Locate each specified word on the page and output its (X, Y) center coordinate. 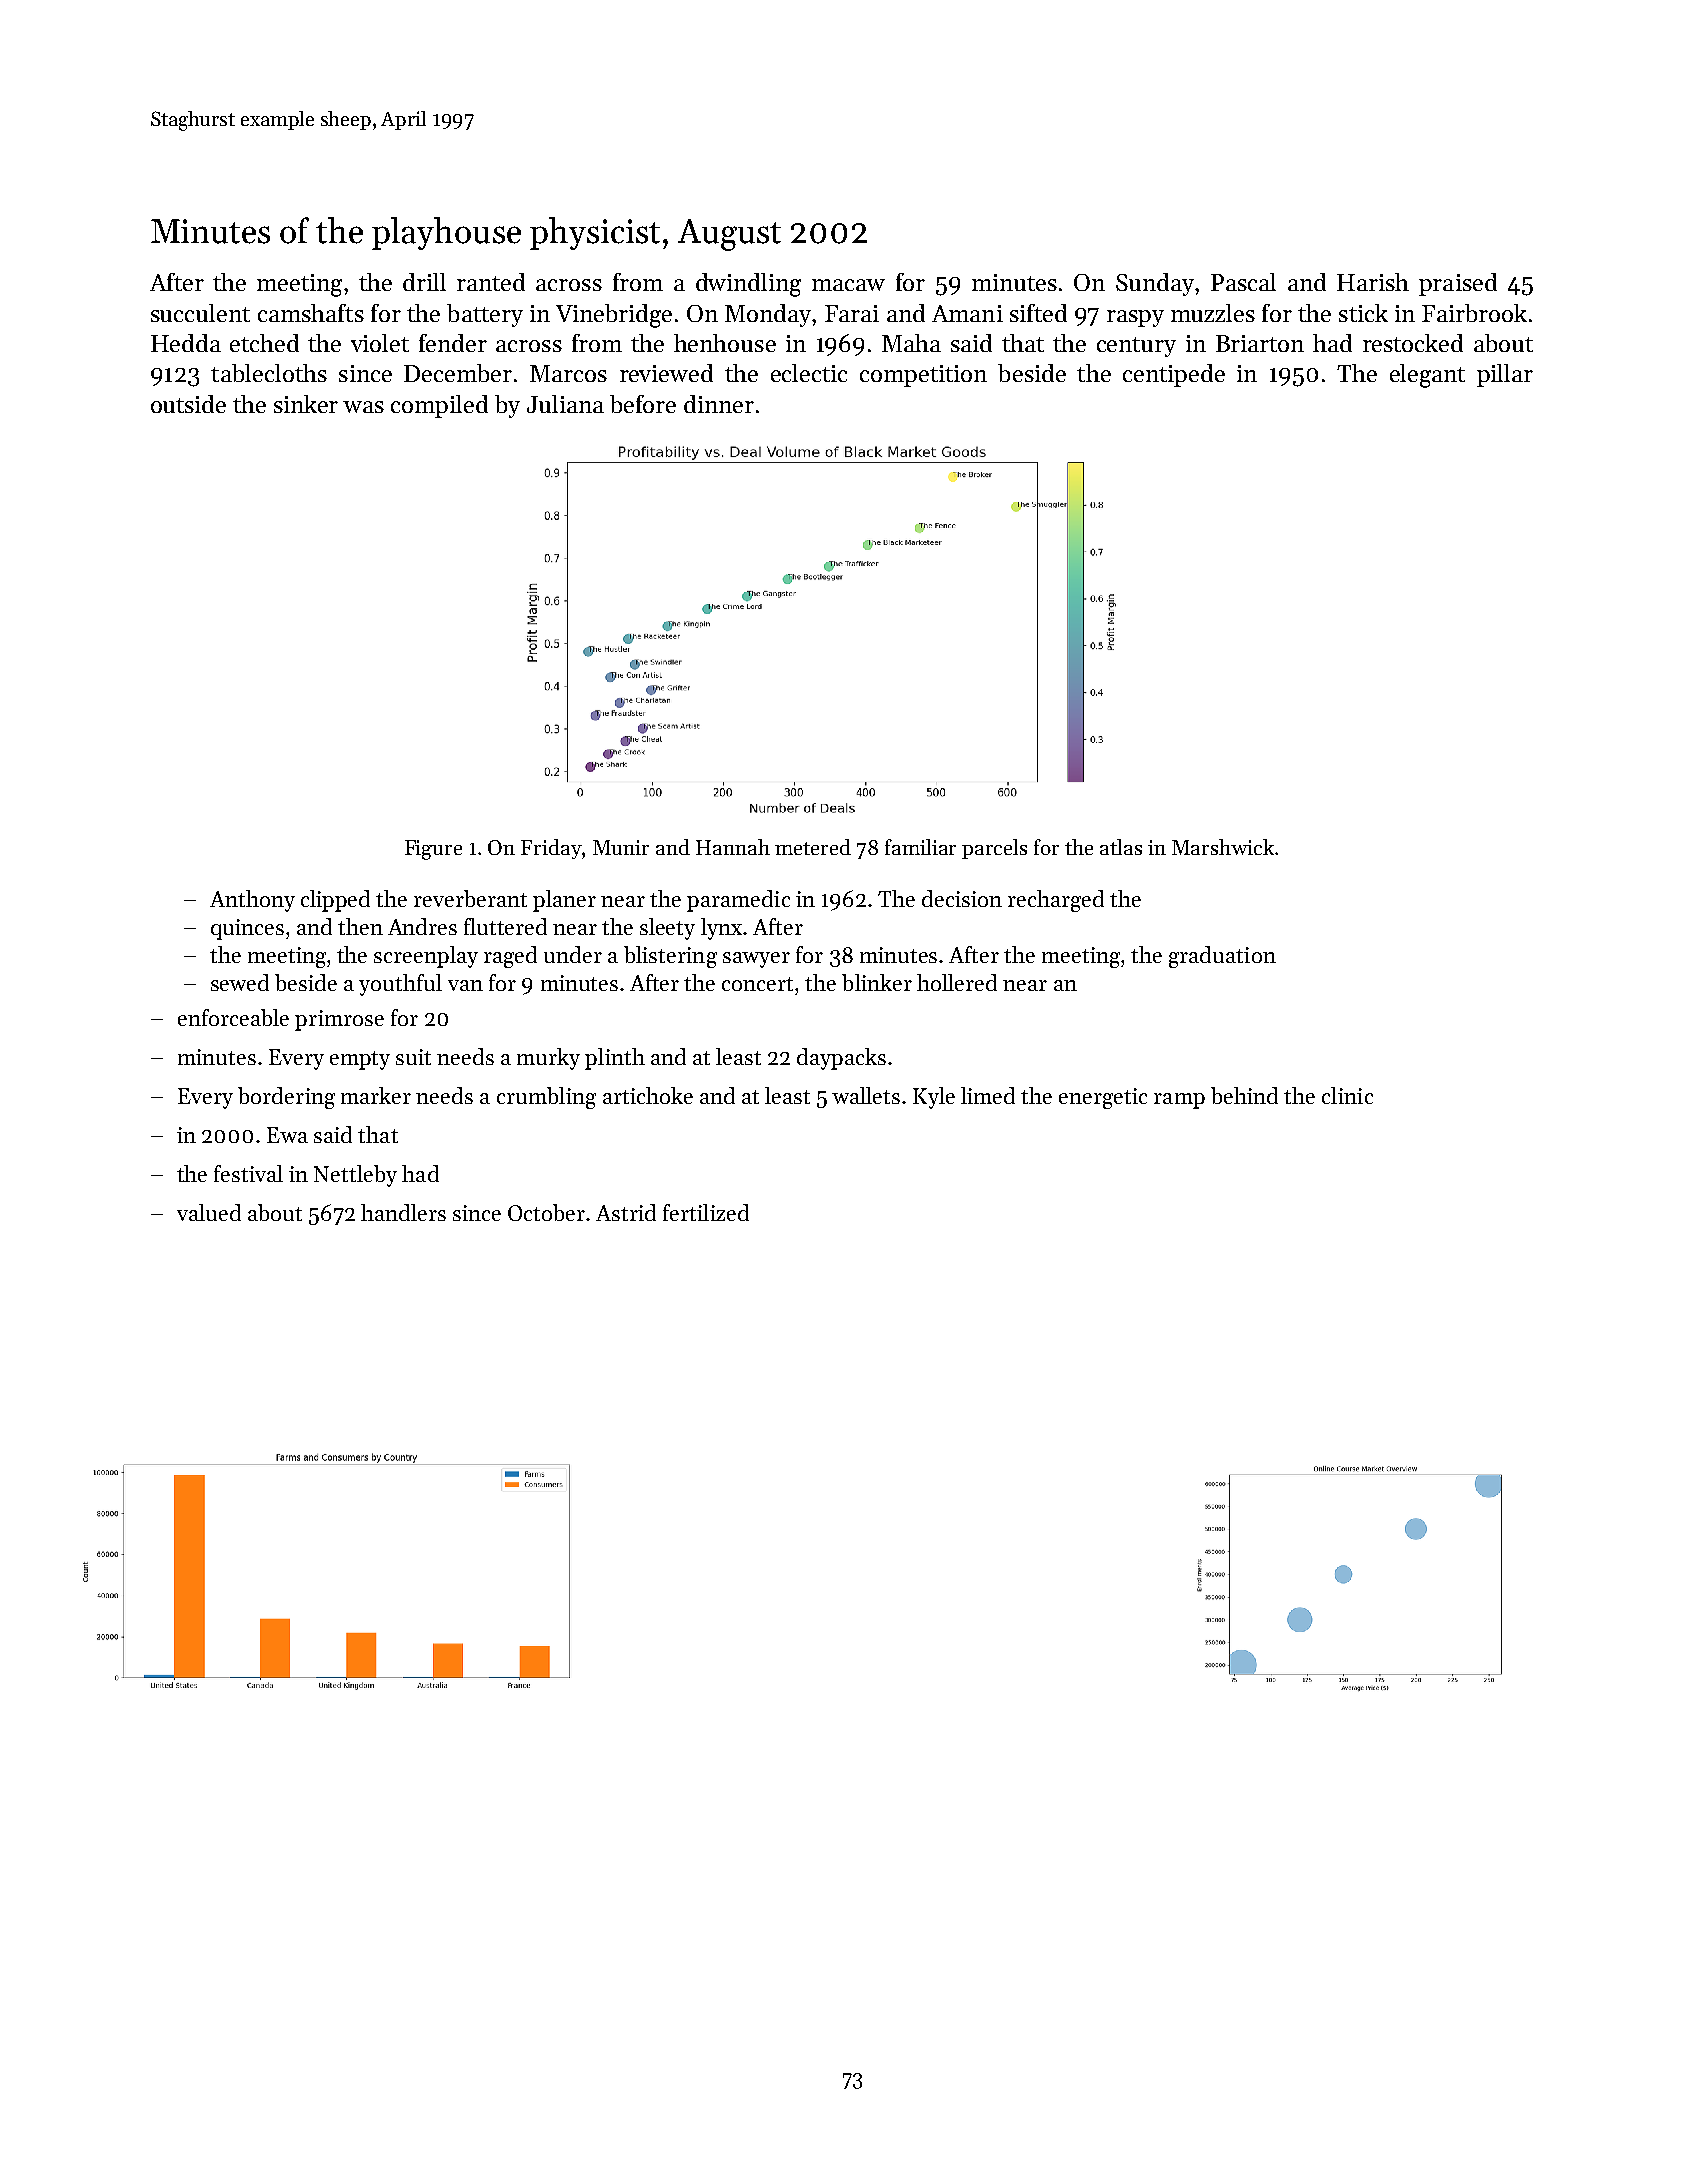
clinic (1347, 1095)
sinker (306, 404)
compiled (439, 406)
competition (923, 376)
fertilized (706, 1212)
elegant (1427, 376)
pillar (1505, 375)
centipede (1174, 375)
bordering (286, 1098)
